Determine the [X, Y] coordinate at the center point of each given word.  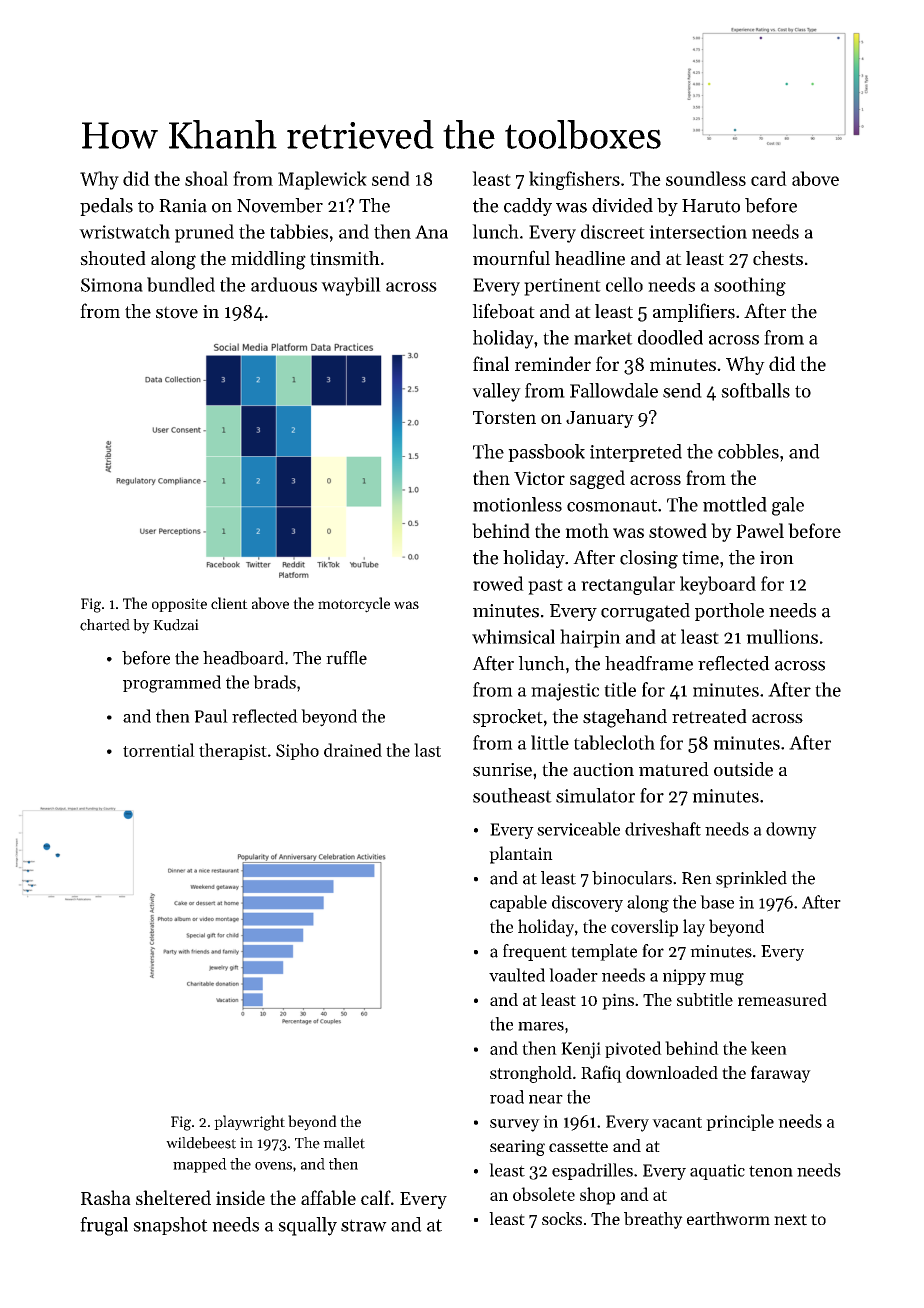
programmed [172, 684]
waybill [351, 286]
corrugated [645, 612]
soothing [750, 286]
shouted [113, 258]
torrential [159, 750]
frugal [104, 1226]
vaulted [517, 975]
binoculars [632, 878]
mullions [782, 636]
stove [177, 312]
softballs [755, 390]
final [491, 363]
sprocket [508, 718]
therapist [233, 751]
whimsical [513, 636]
